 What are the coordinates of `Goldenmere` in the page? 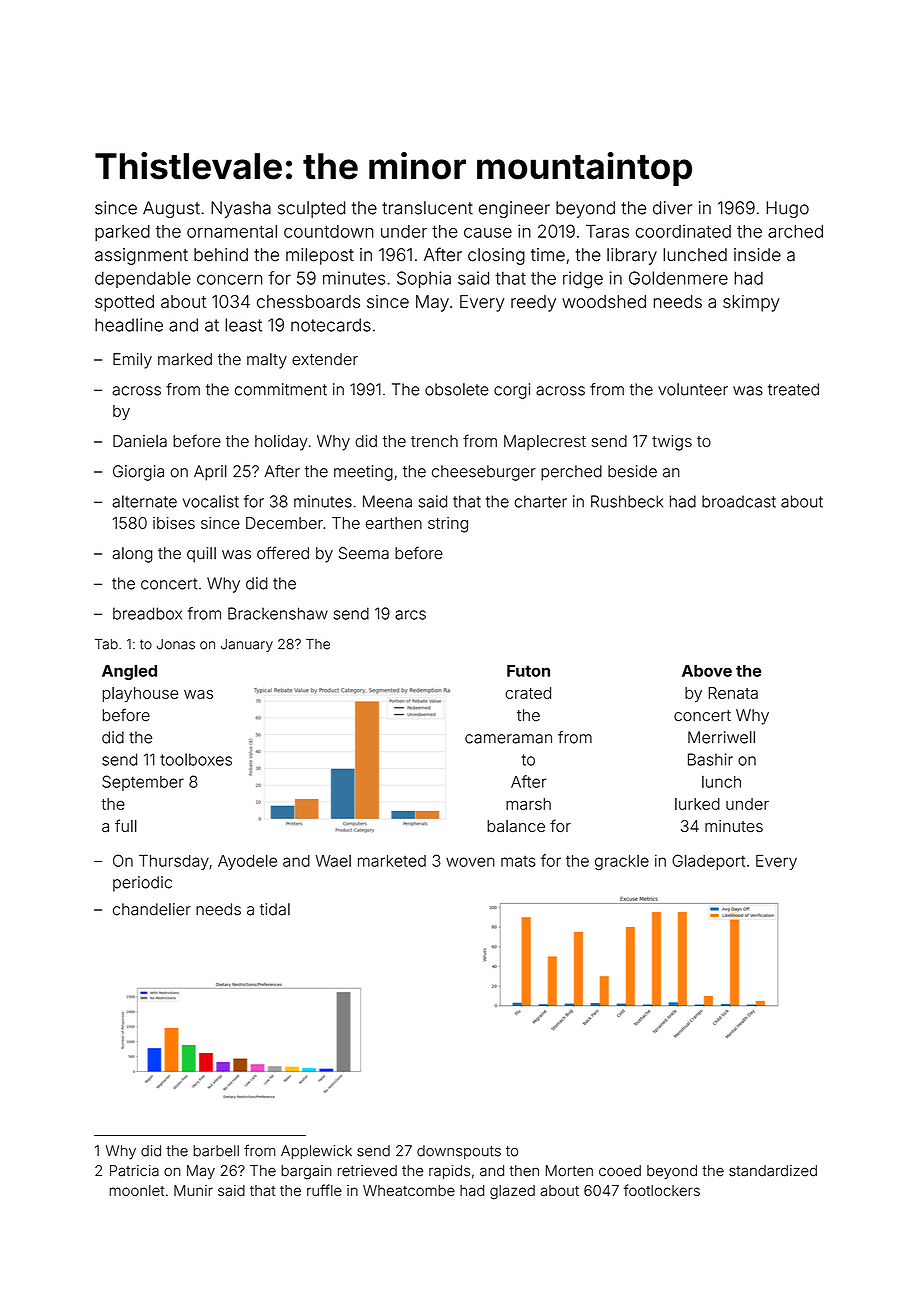 It's located at (678, 278).
